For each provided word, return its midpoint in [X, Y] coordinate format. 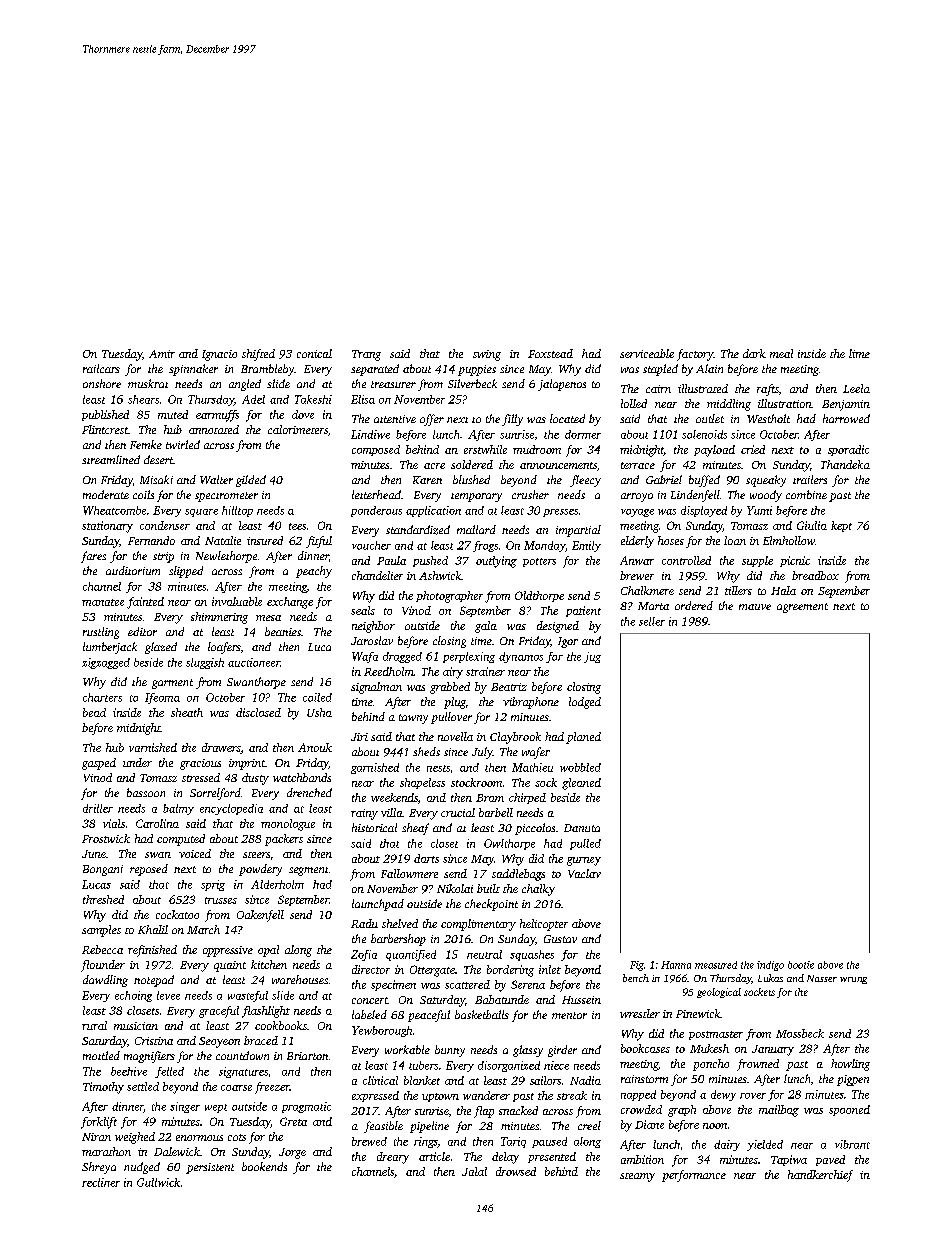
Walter [216, 479]
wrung [853, 980]
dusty [255, 779]
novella [455, 736]
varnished [153, 747]
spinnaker [193, 370]
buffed [704, 481]
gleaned [581, 784]
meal [781, 353]
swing [487, 355]
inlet [550, 969]
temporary [476, 497]
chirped [527, 798]
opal [268, 951]
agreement [802, 608]
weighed [135, 1138]
